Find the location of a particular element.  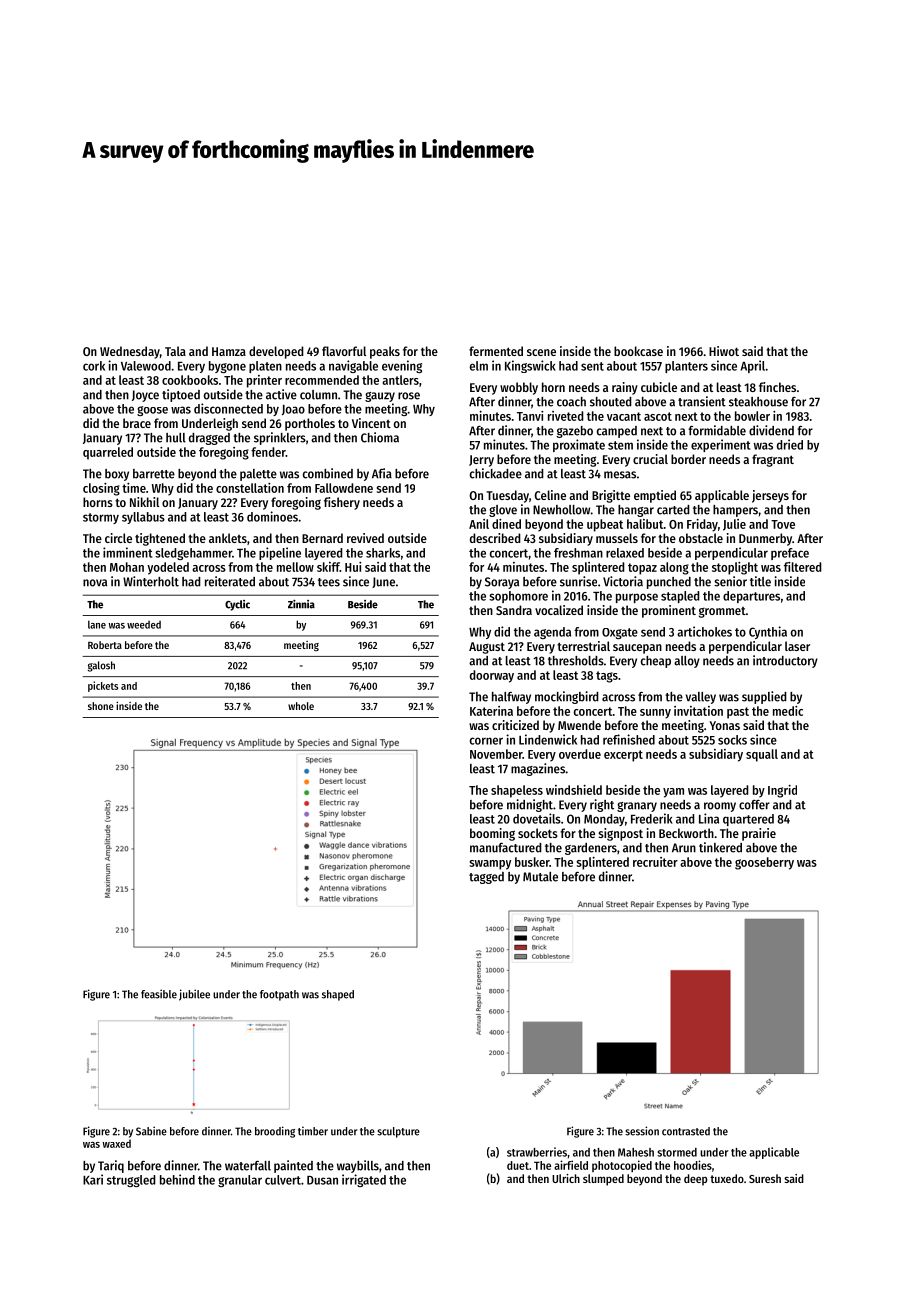

recruiter is located at coordinates (655, 862).
